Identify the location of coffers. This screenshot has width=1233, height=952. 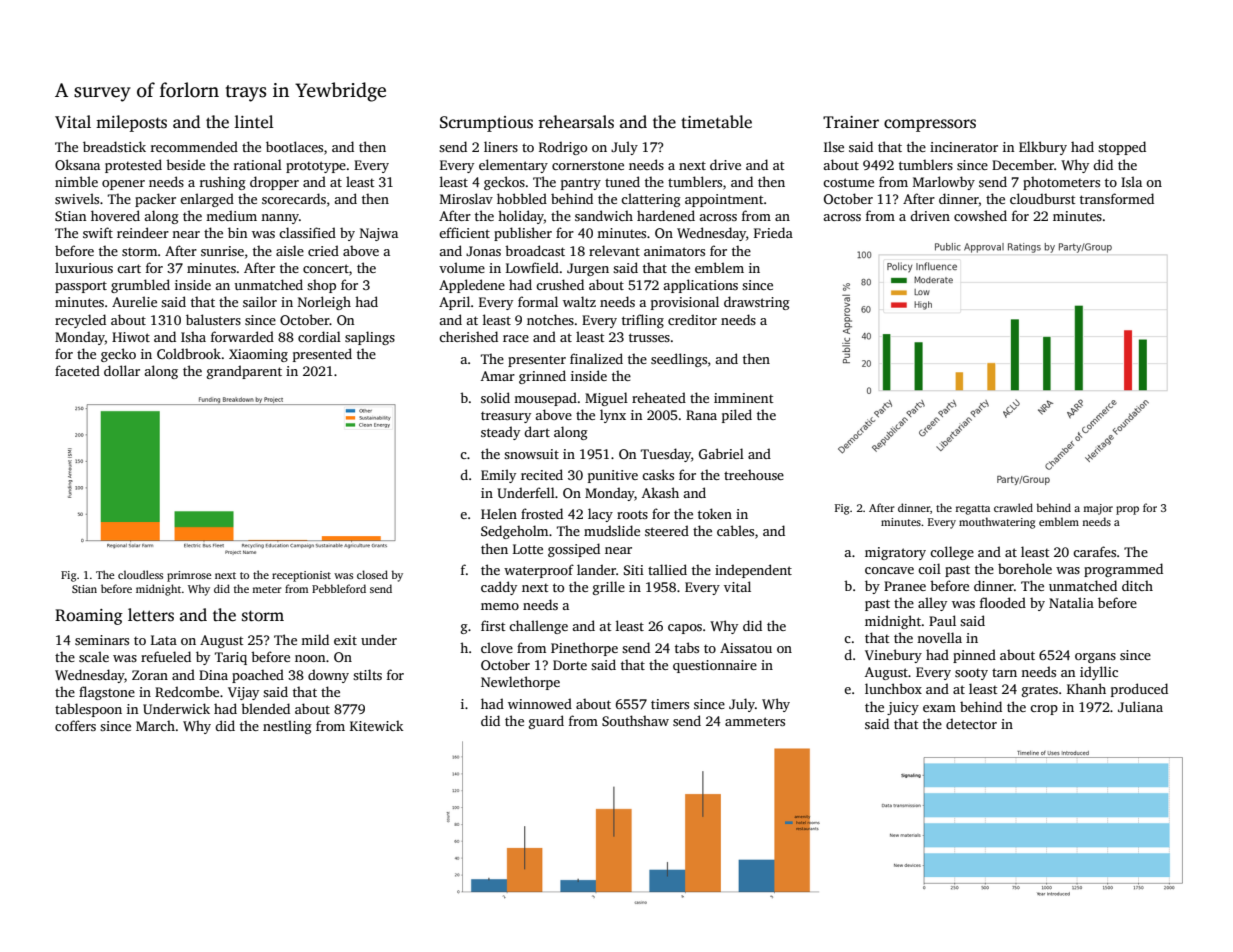
(75, 725).
